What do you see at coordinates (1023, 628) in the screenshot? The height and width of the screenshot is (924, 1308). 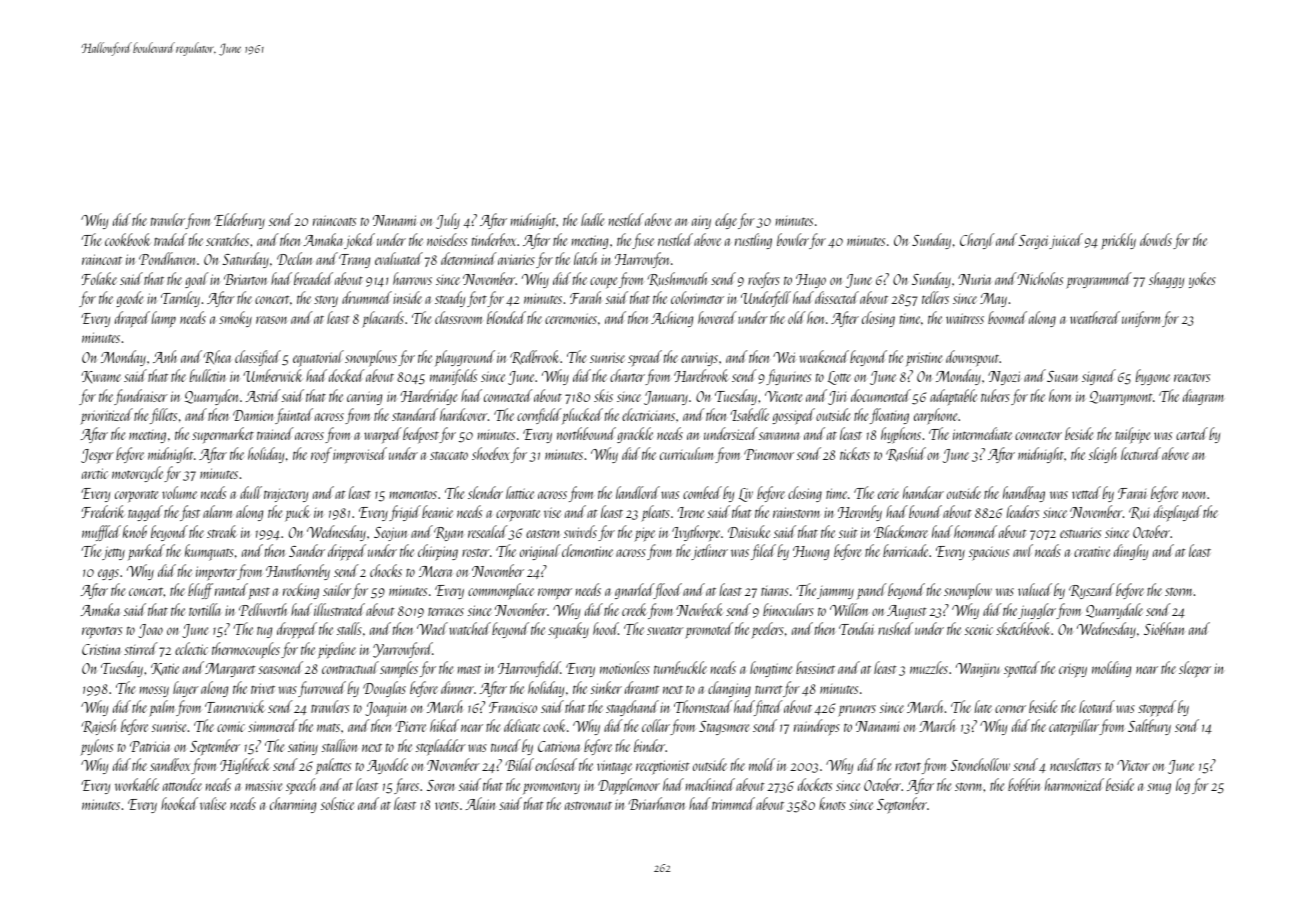 I see `sketchbook` at bounding box center [1023, 628].
